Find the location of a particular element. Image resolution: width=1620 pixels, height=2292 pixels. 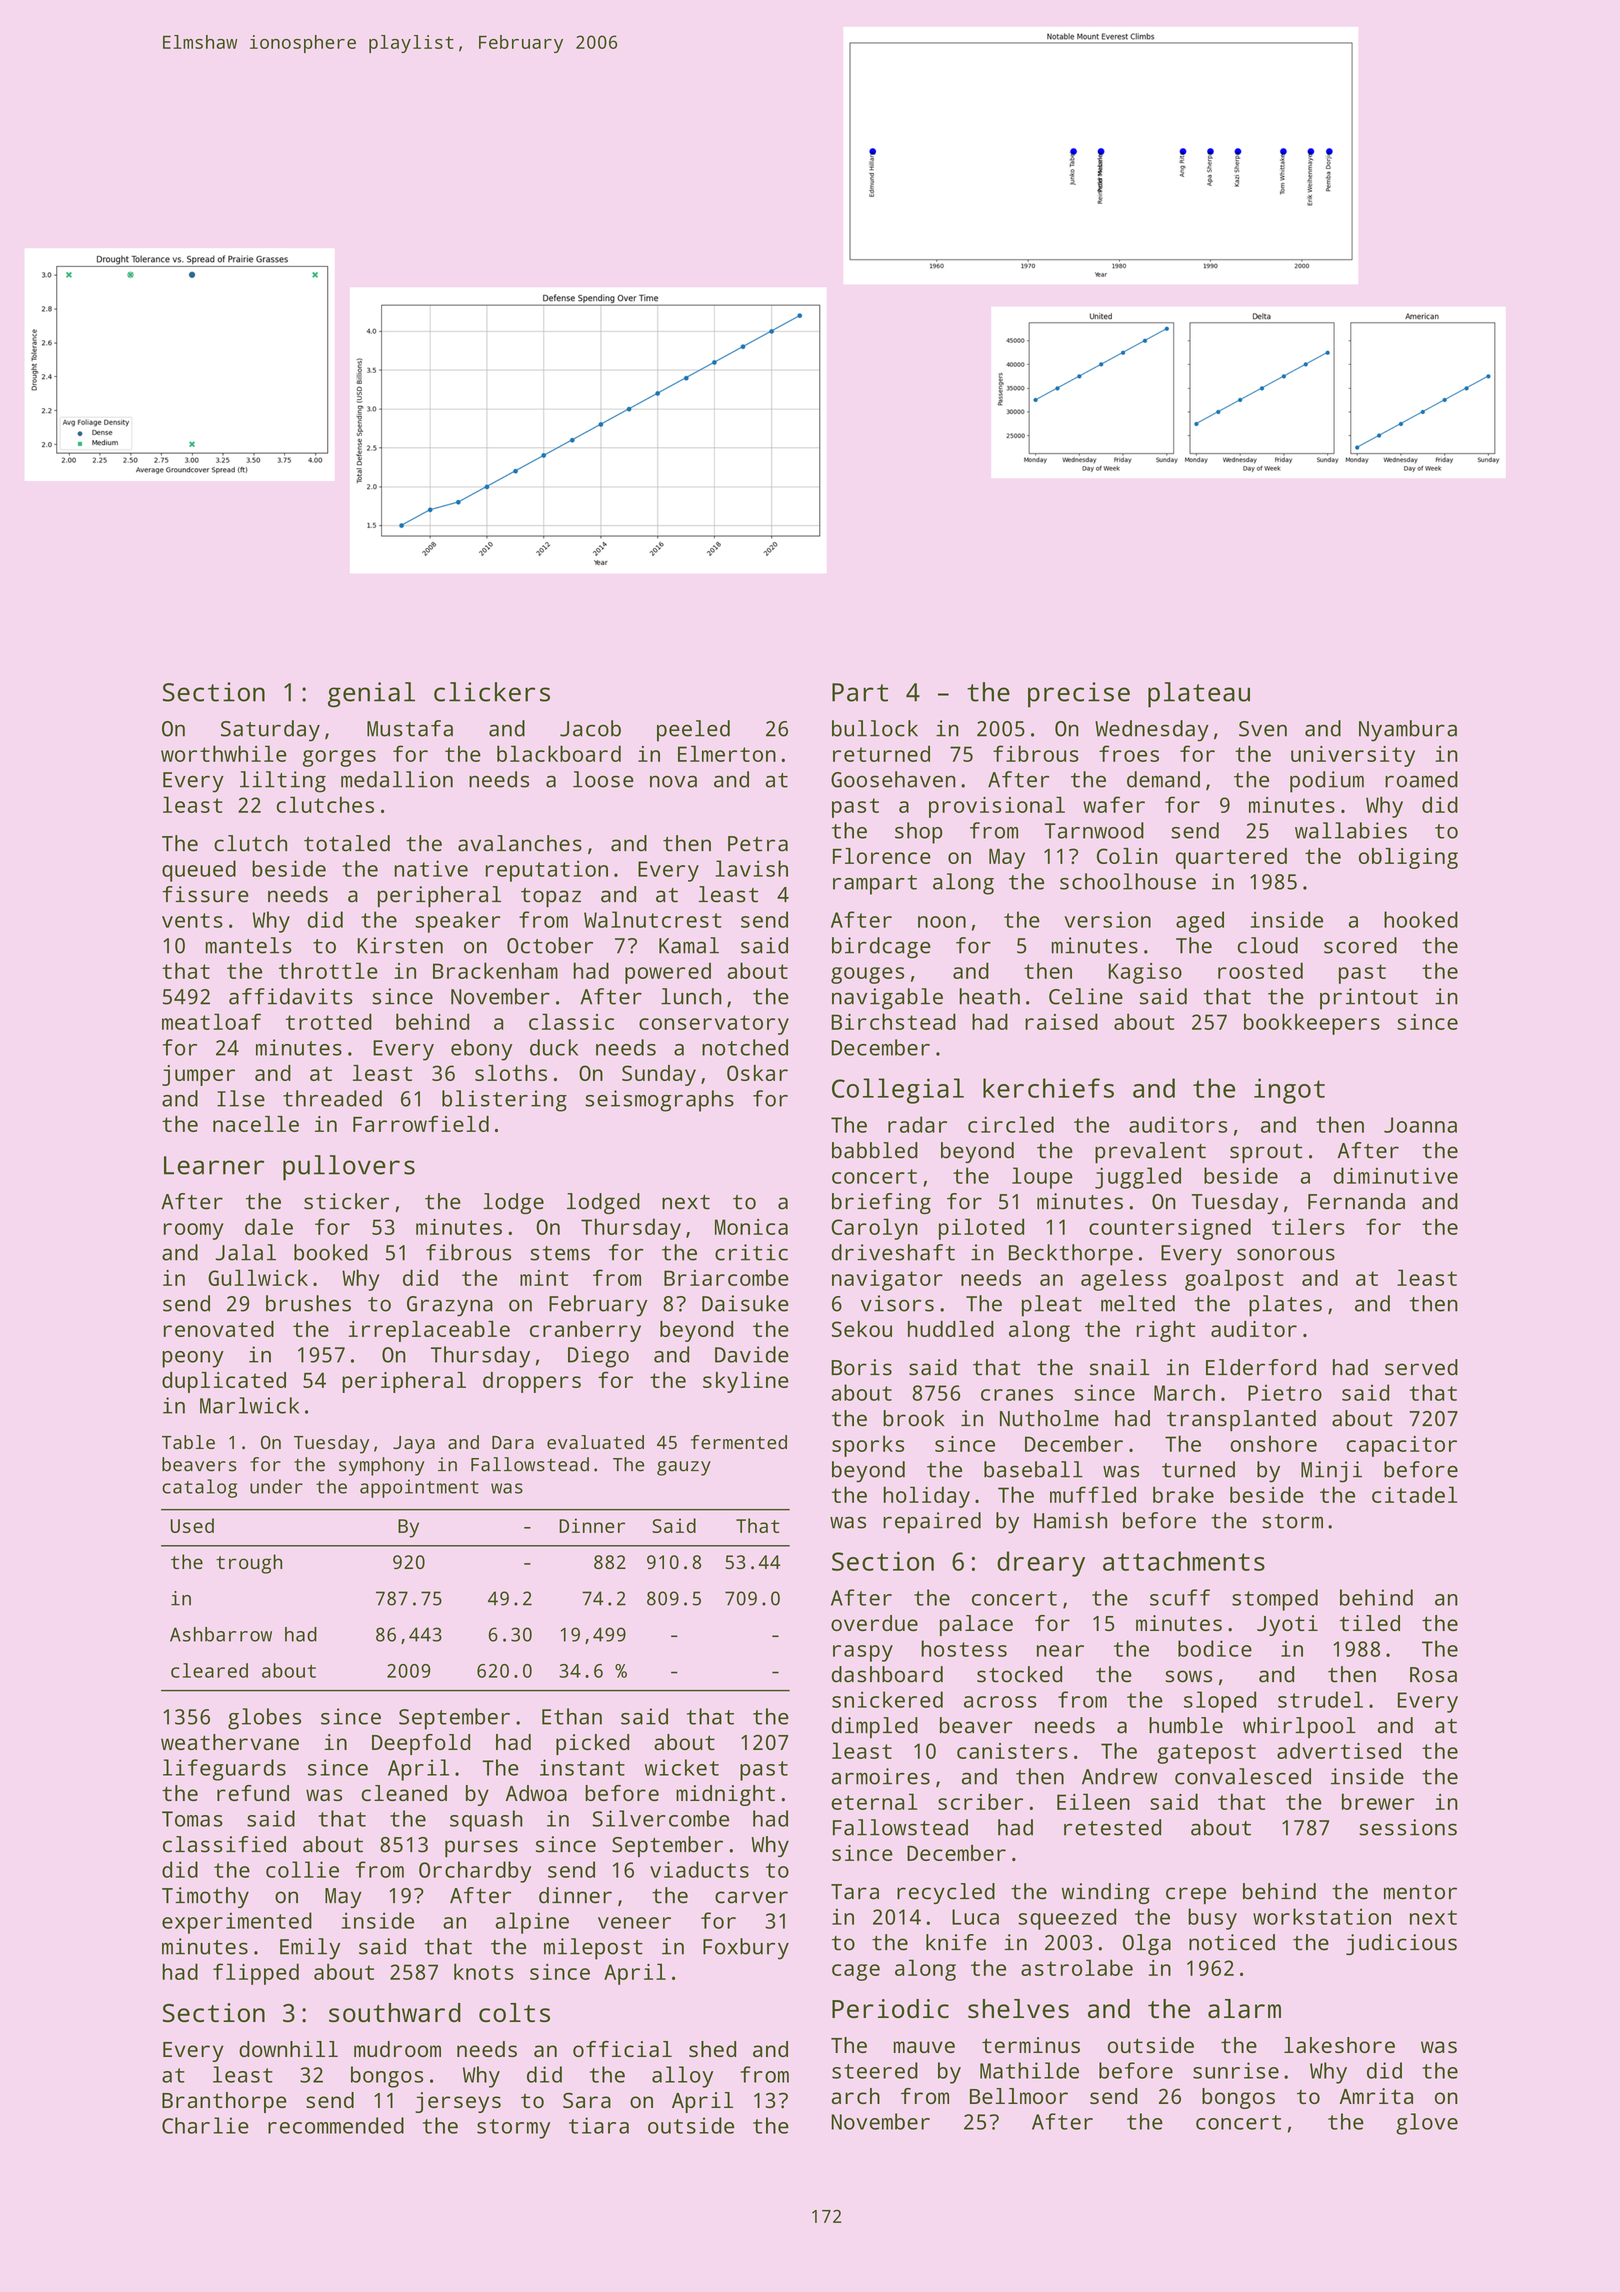

noon is located at coordinates (942, 922).
